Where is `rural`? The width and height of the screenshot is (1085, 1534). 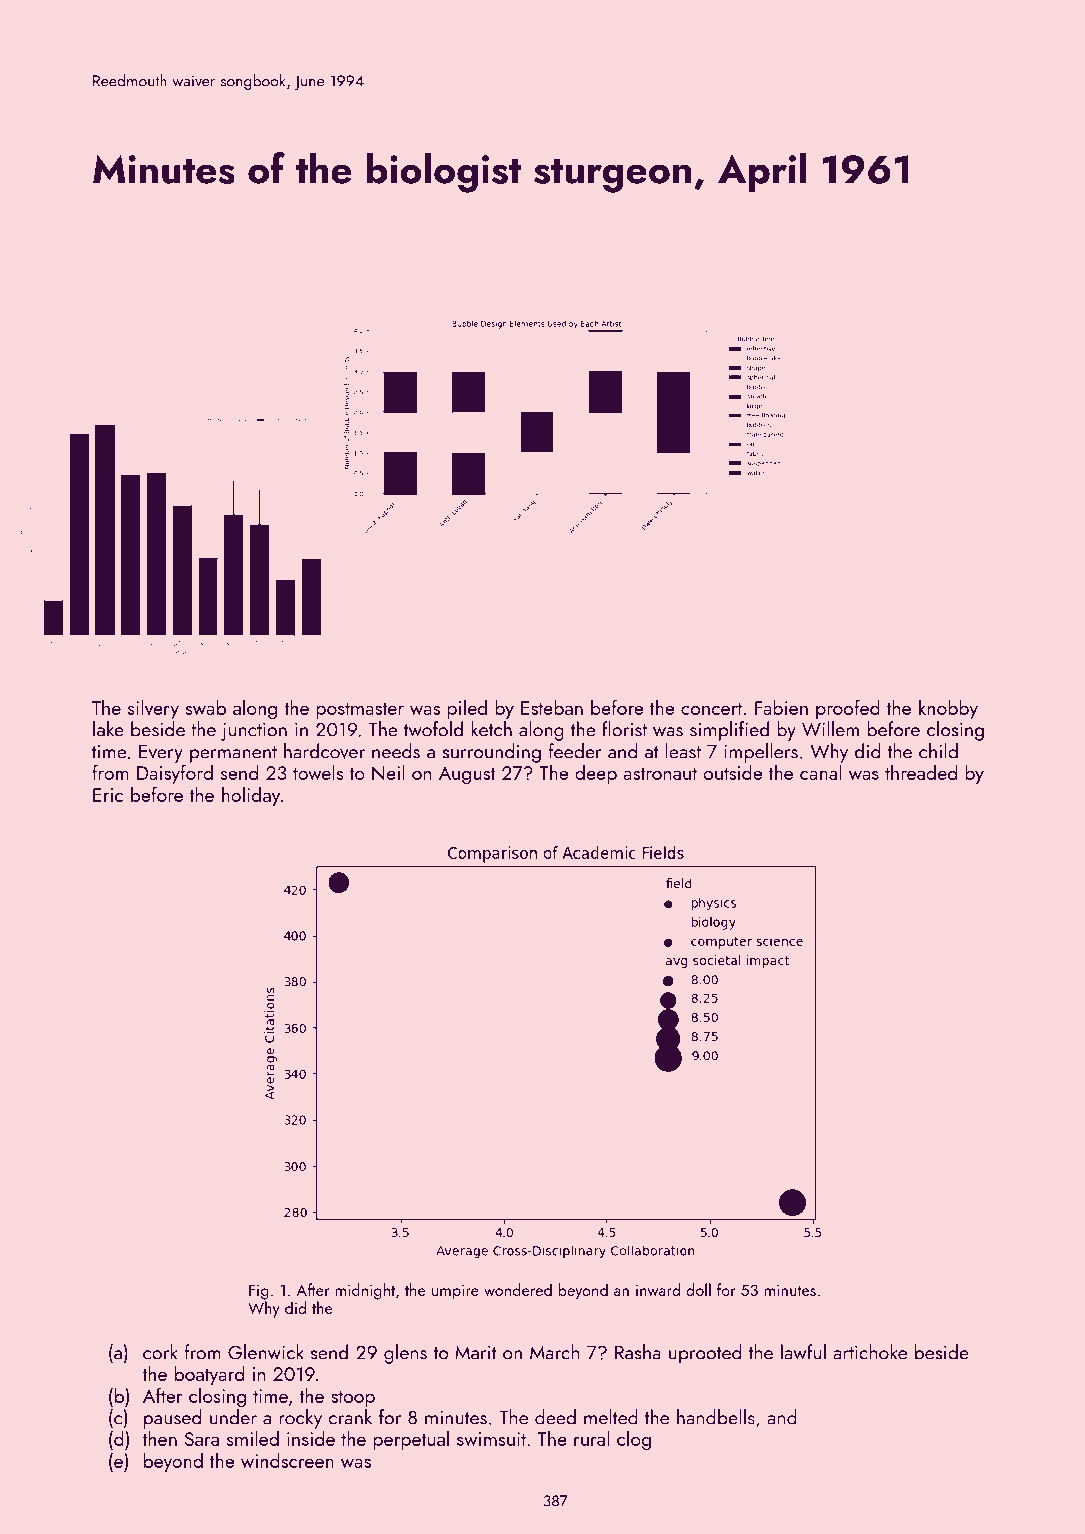 rural is located at coordinates (591, 1438).
